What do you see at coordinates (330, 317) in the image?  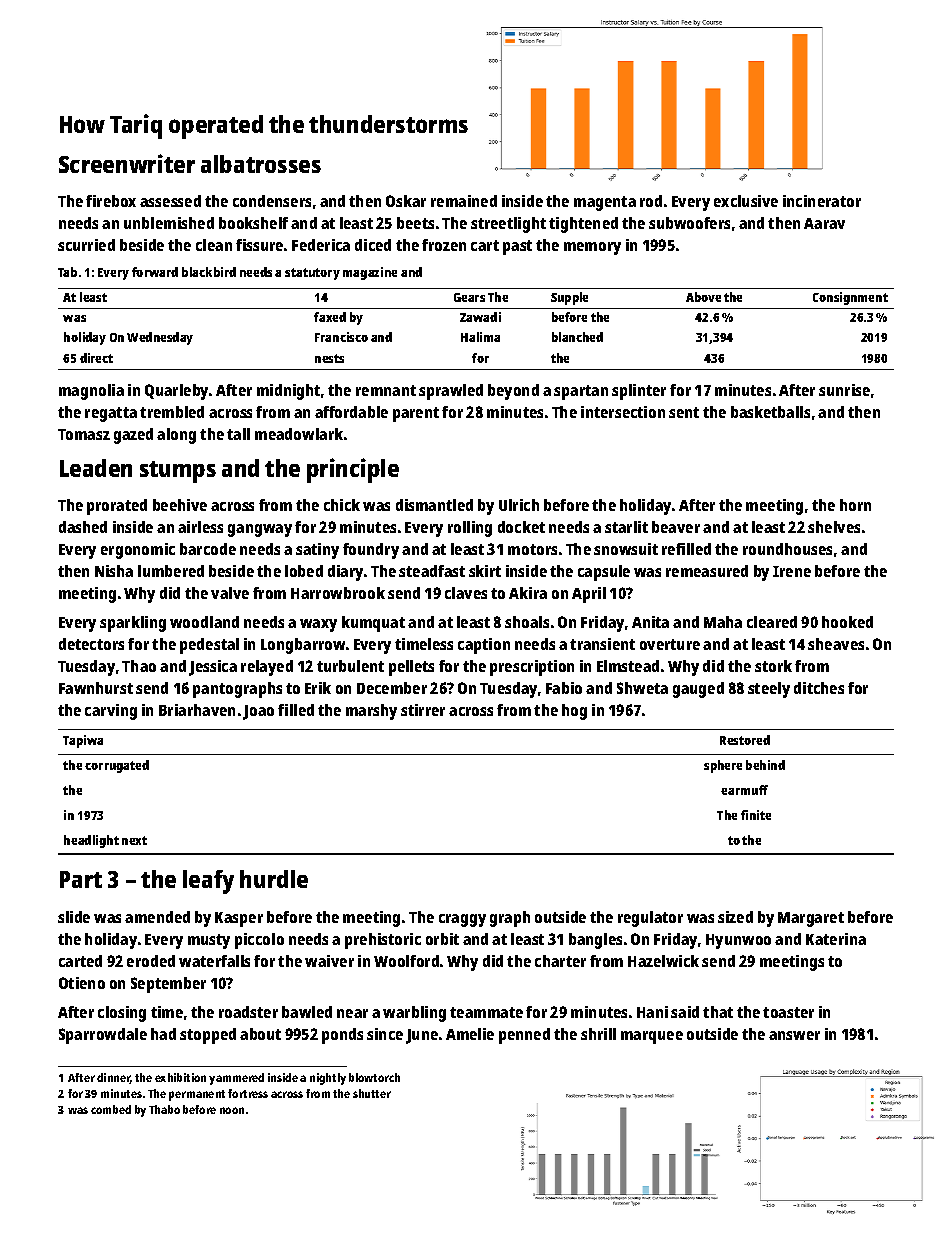 I see `faxed` at bounding box center [330, 317].
